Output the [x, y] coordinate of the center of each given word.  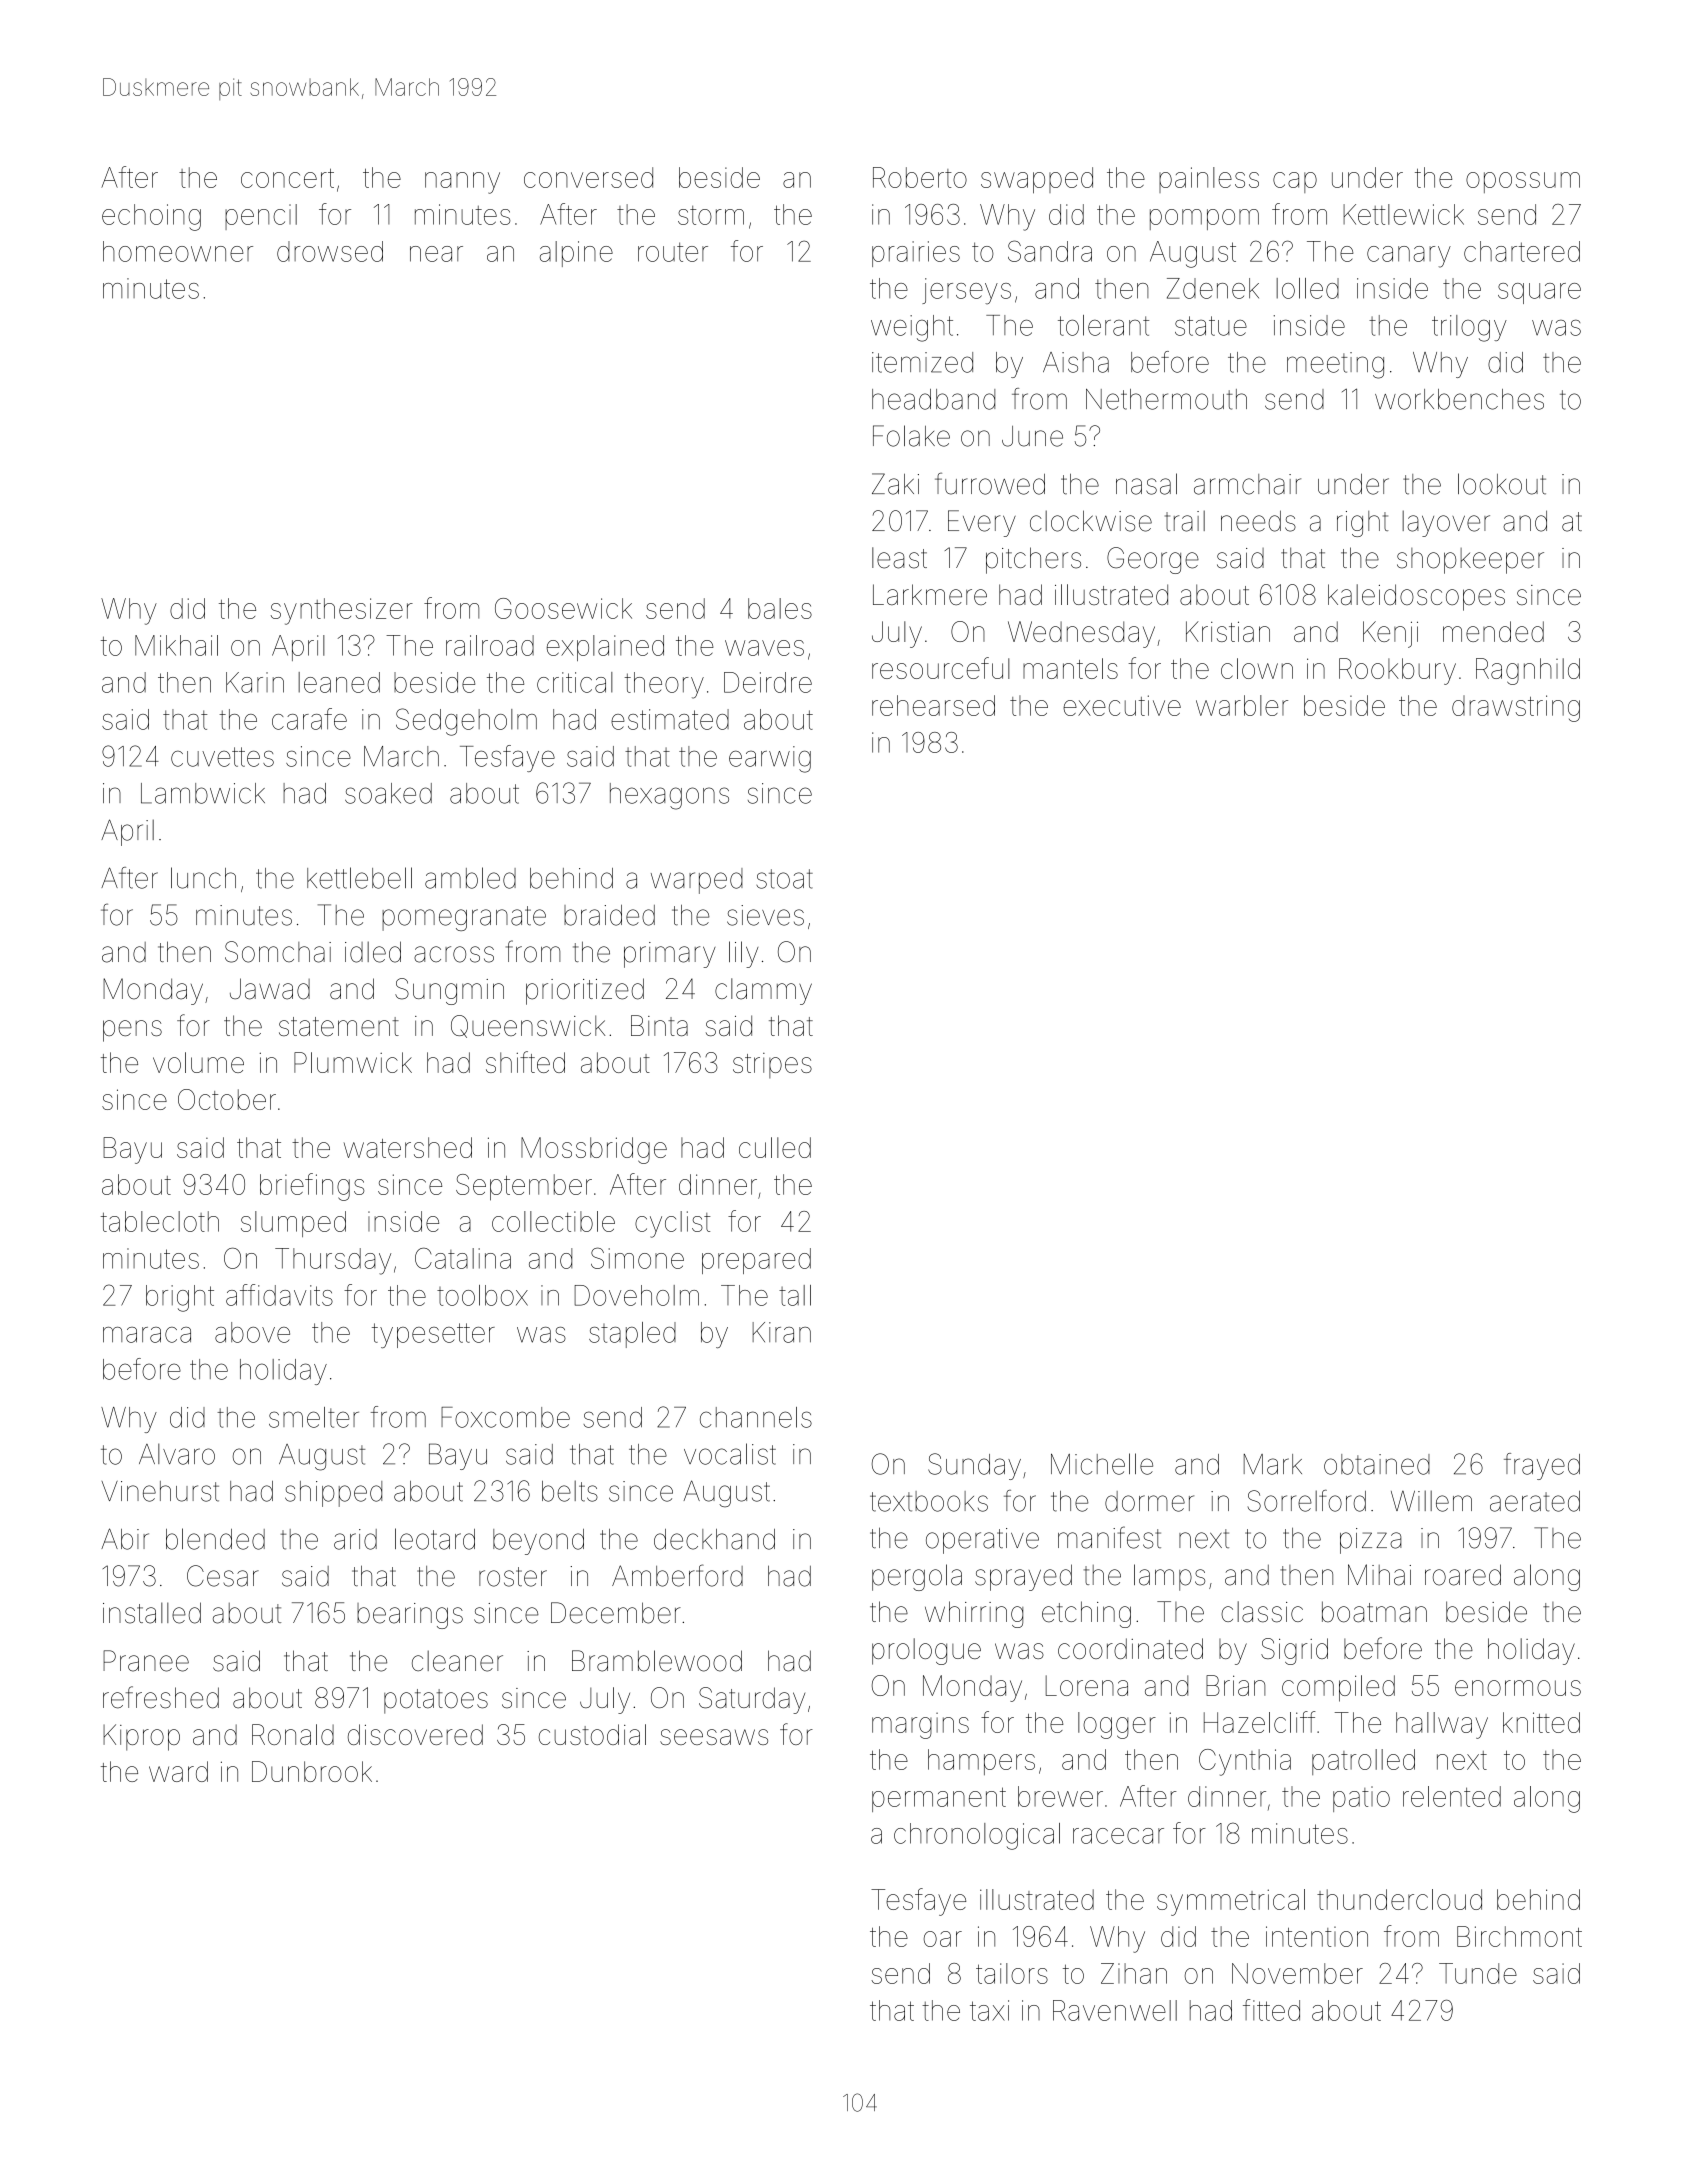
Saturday [752, 1700]
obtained [1377, 1464]
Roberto [920, 177]
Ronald [293, 1734]
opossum [1523, 182]
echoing [151, 217]
